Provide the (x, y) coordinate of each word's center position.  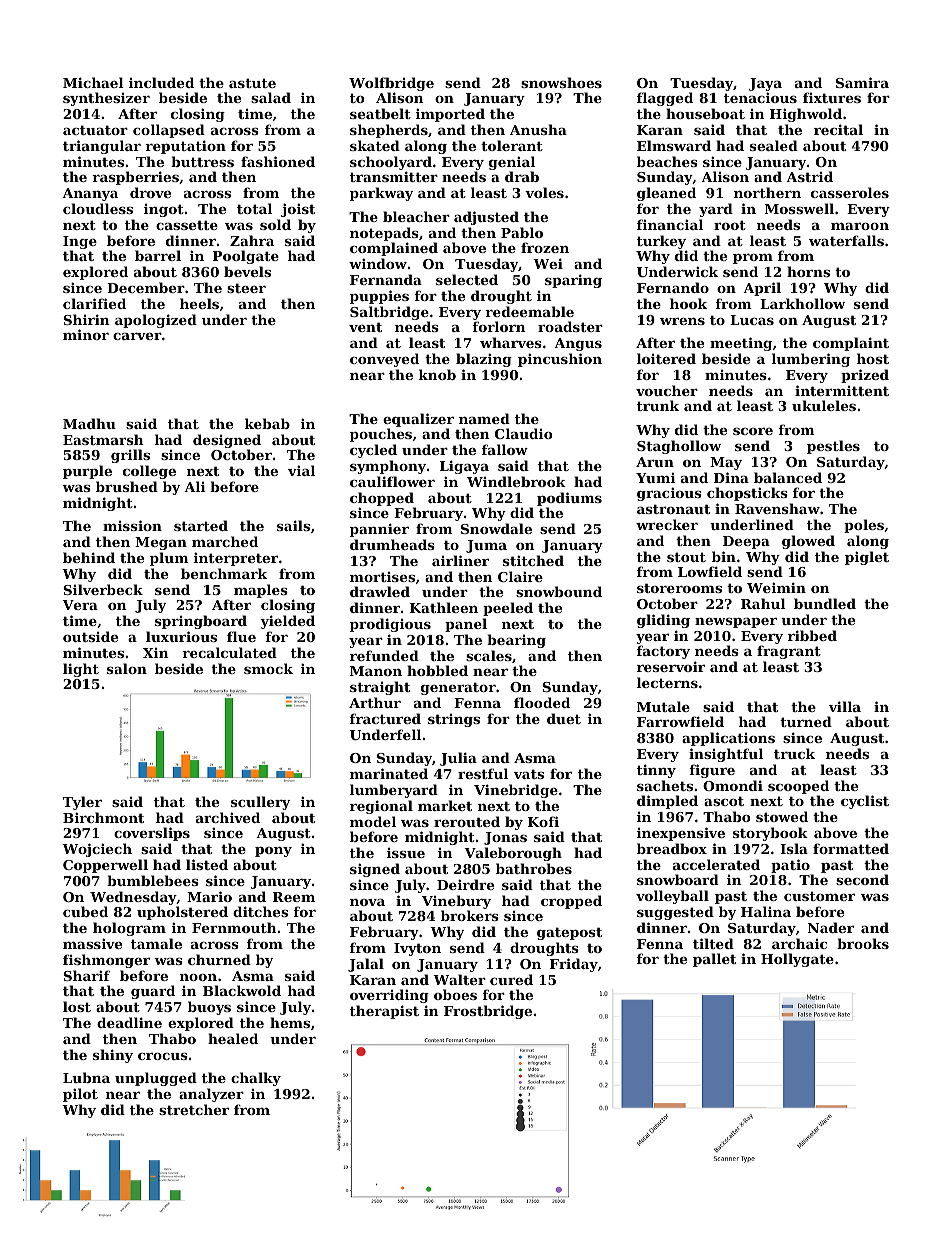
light (81, 670)
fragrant (789, 652)
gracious (669, 494)
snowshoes (561, 82)
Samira (862, 82)
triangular (102, 147)
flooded (542, 702)
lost (77, 1006)
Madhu (89, 423)
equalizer (418, 420)
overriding (389, 996)
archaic (799, 943)
